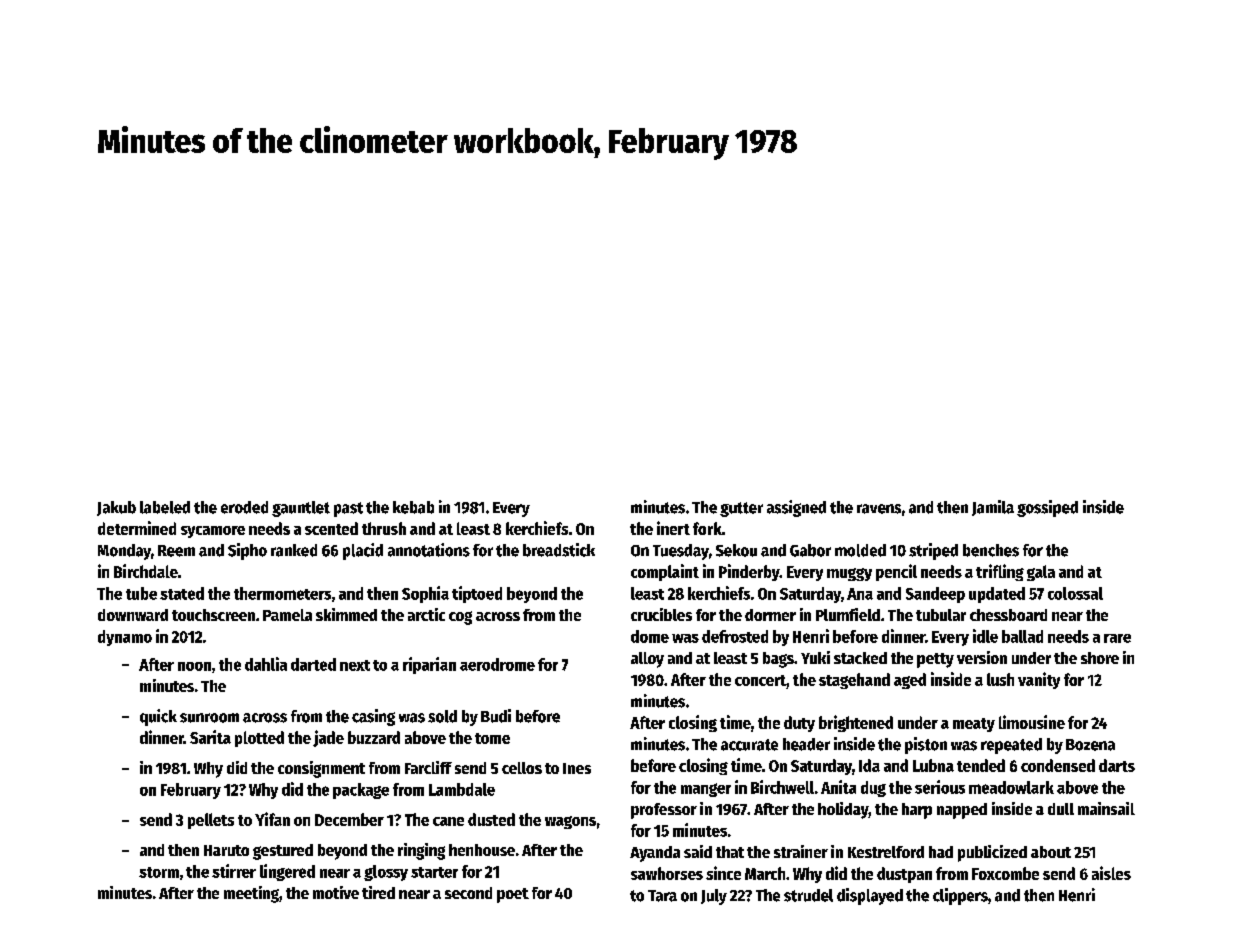 The width and height of the image is (1233, 952). I want to click on determined, so click(137, 528).
